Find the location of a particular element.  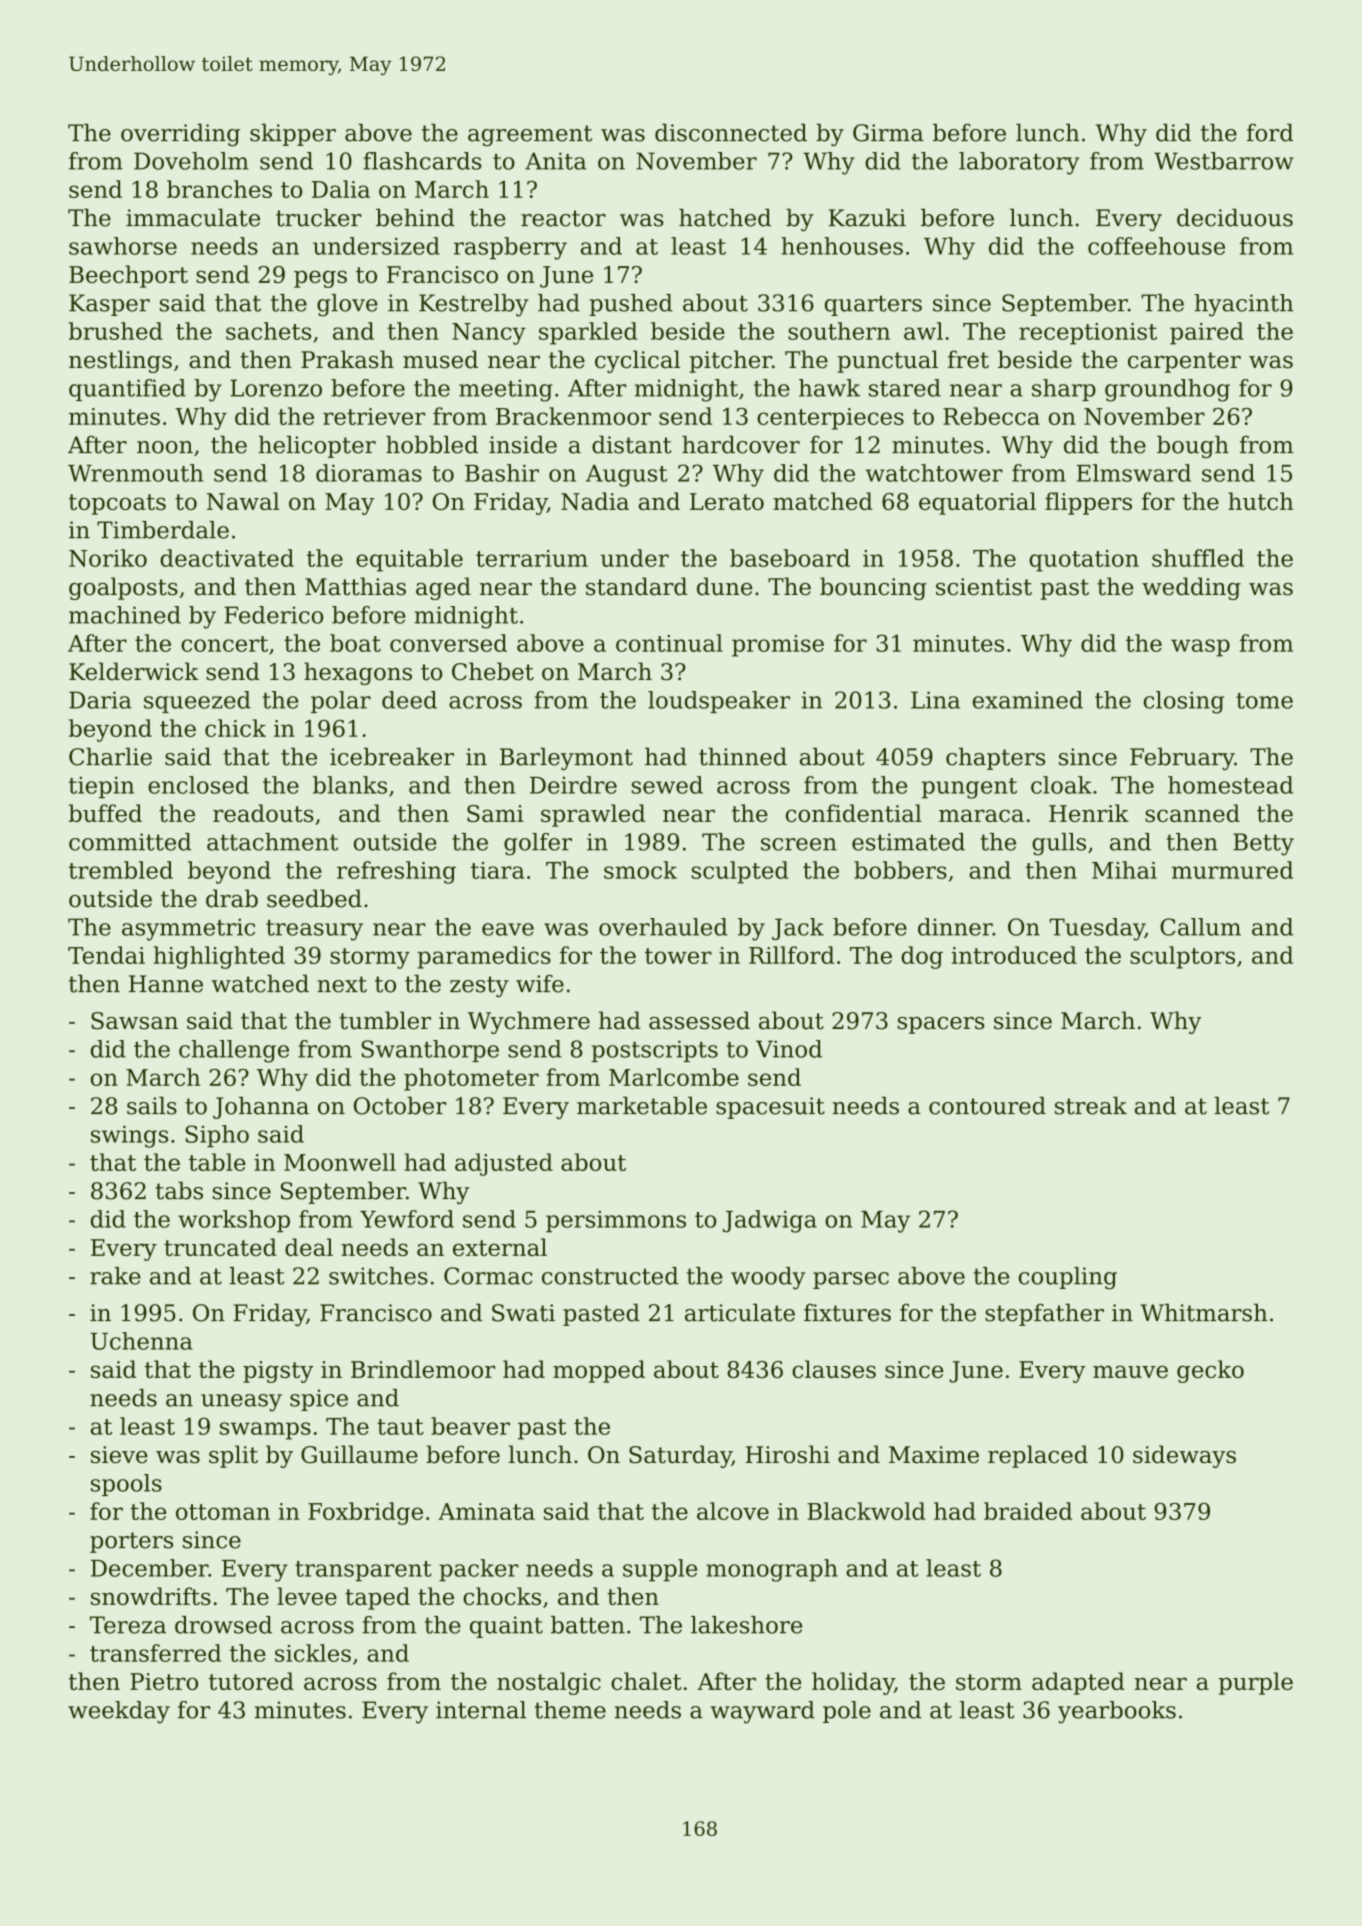

sculptors is located at coordinates (1182, 957).
